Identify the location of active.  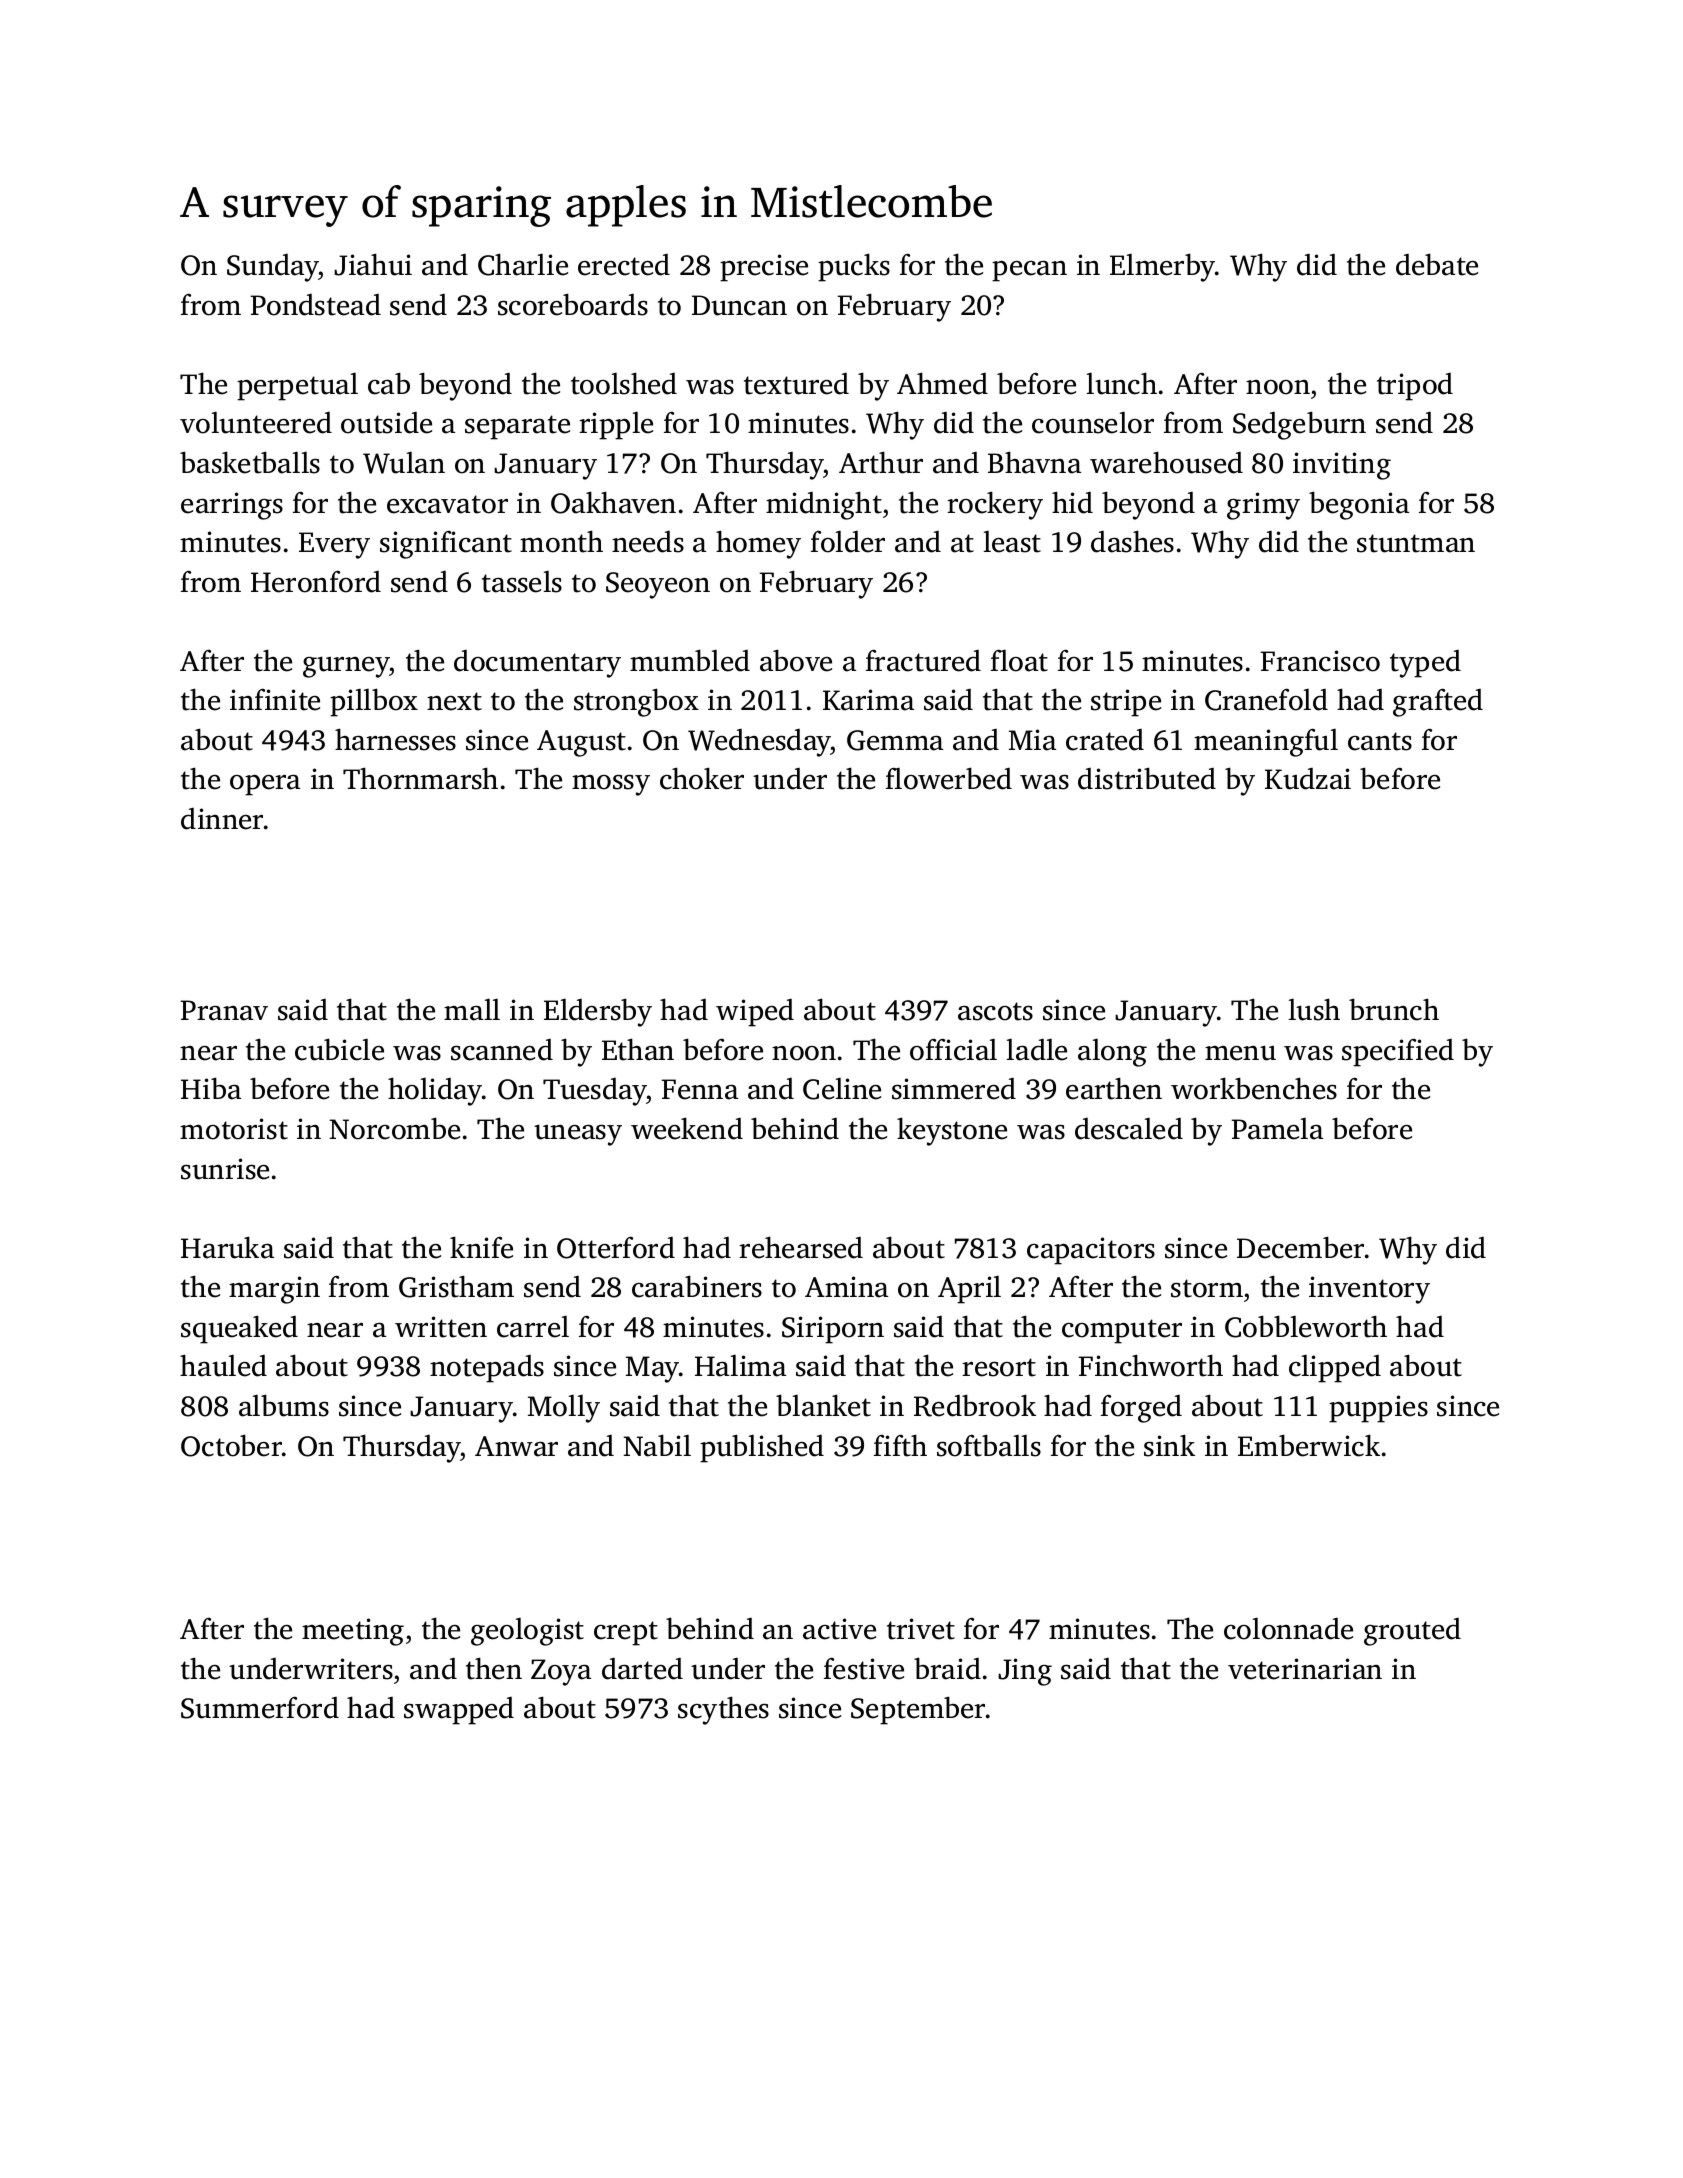
(839, 1629).
